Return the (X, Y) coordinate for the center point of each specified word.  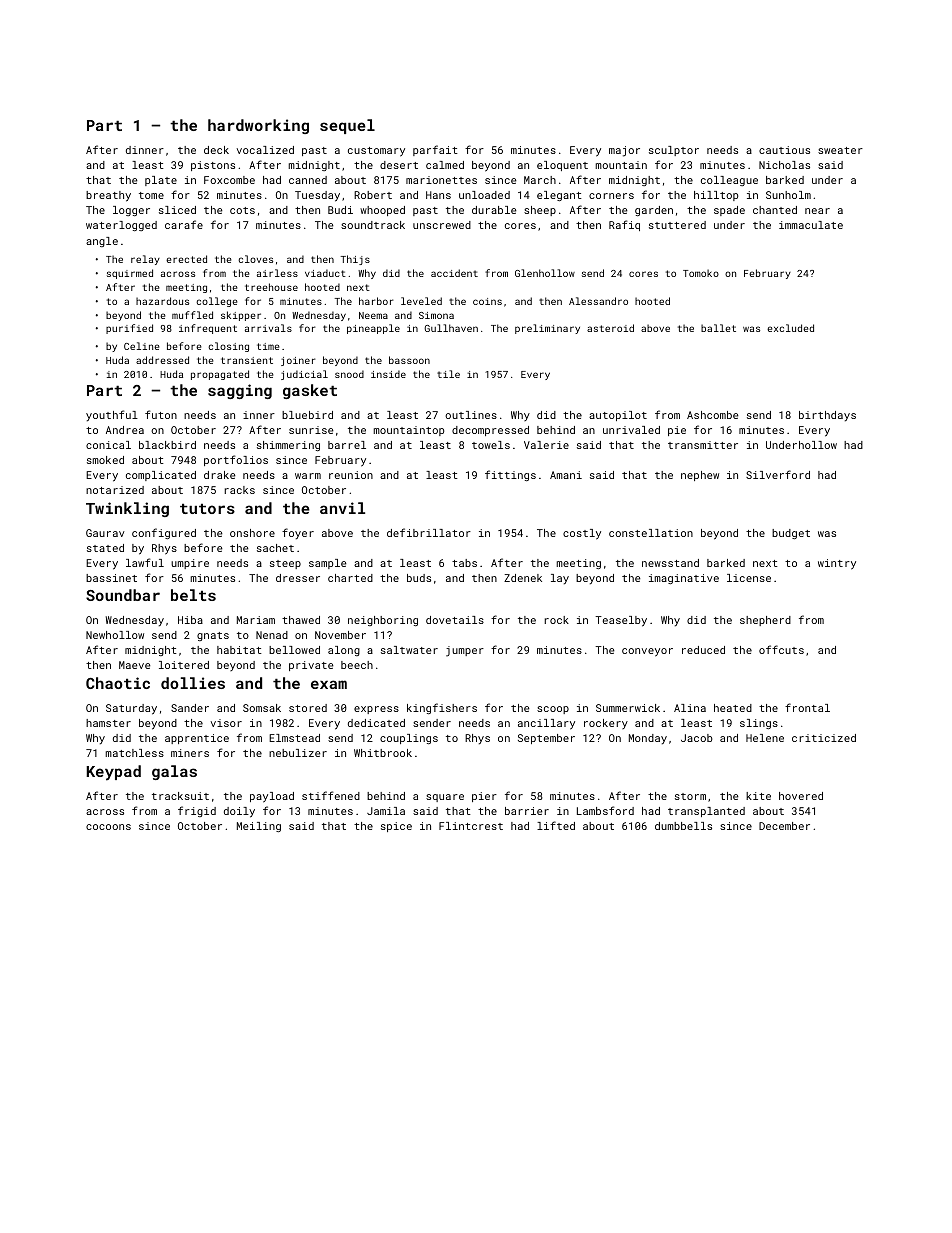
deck (216, 150)
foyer (298, 533)
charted (350, 578)
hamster (108, 723)
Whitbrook (383, 753)
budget (791, 534)
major (624, 151)
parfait (435, 150)
